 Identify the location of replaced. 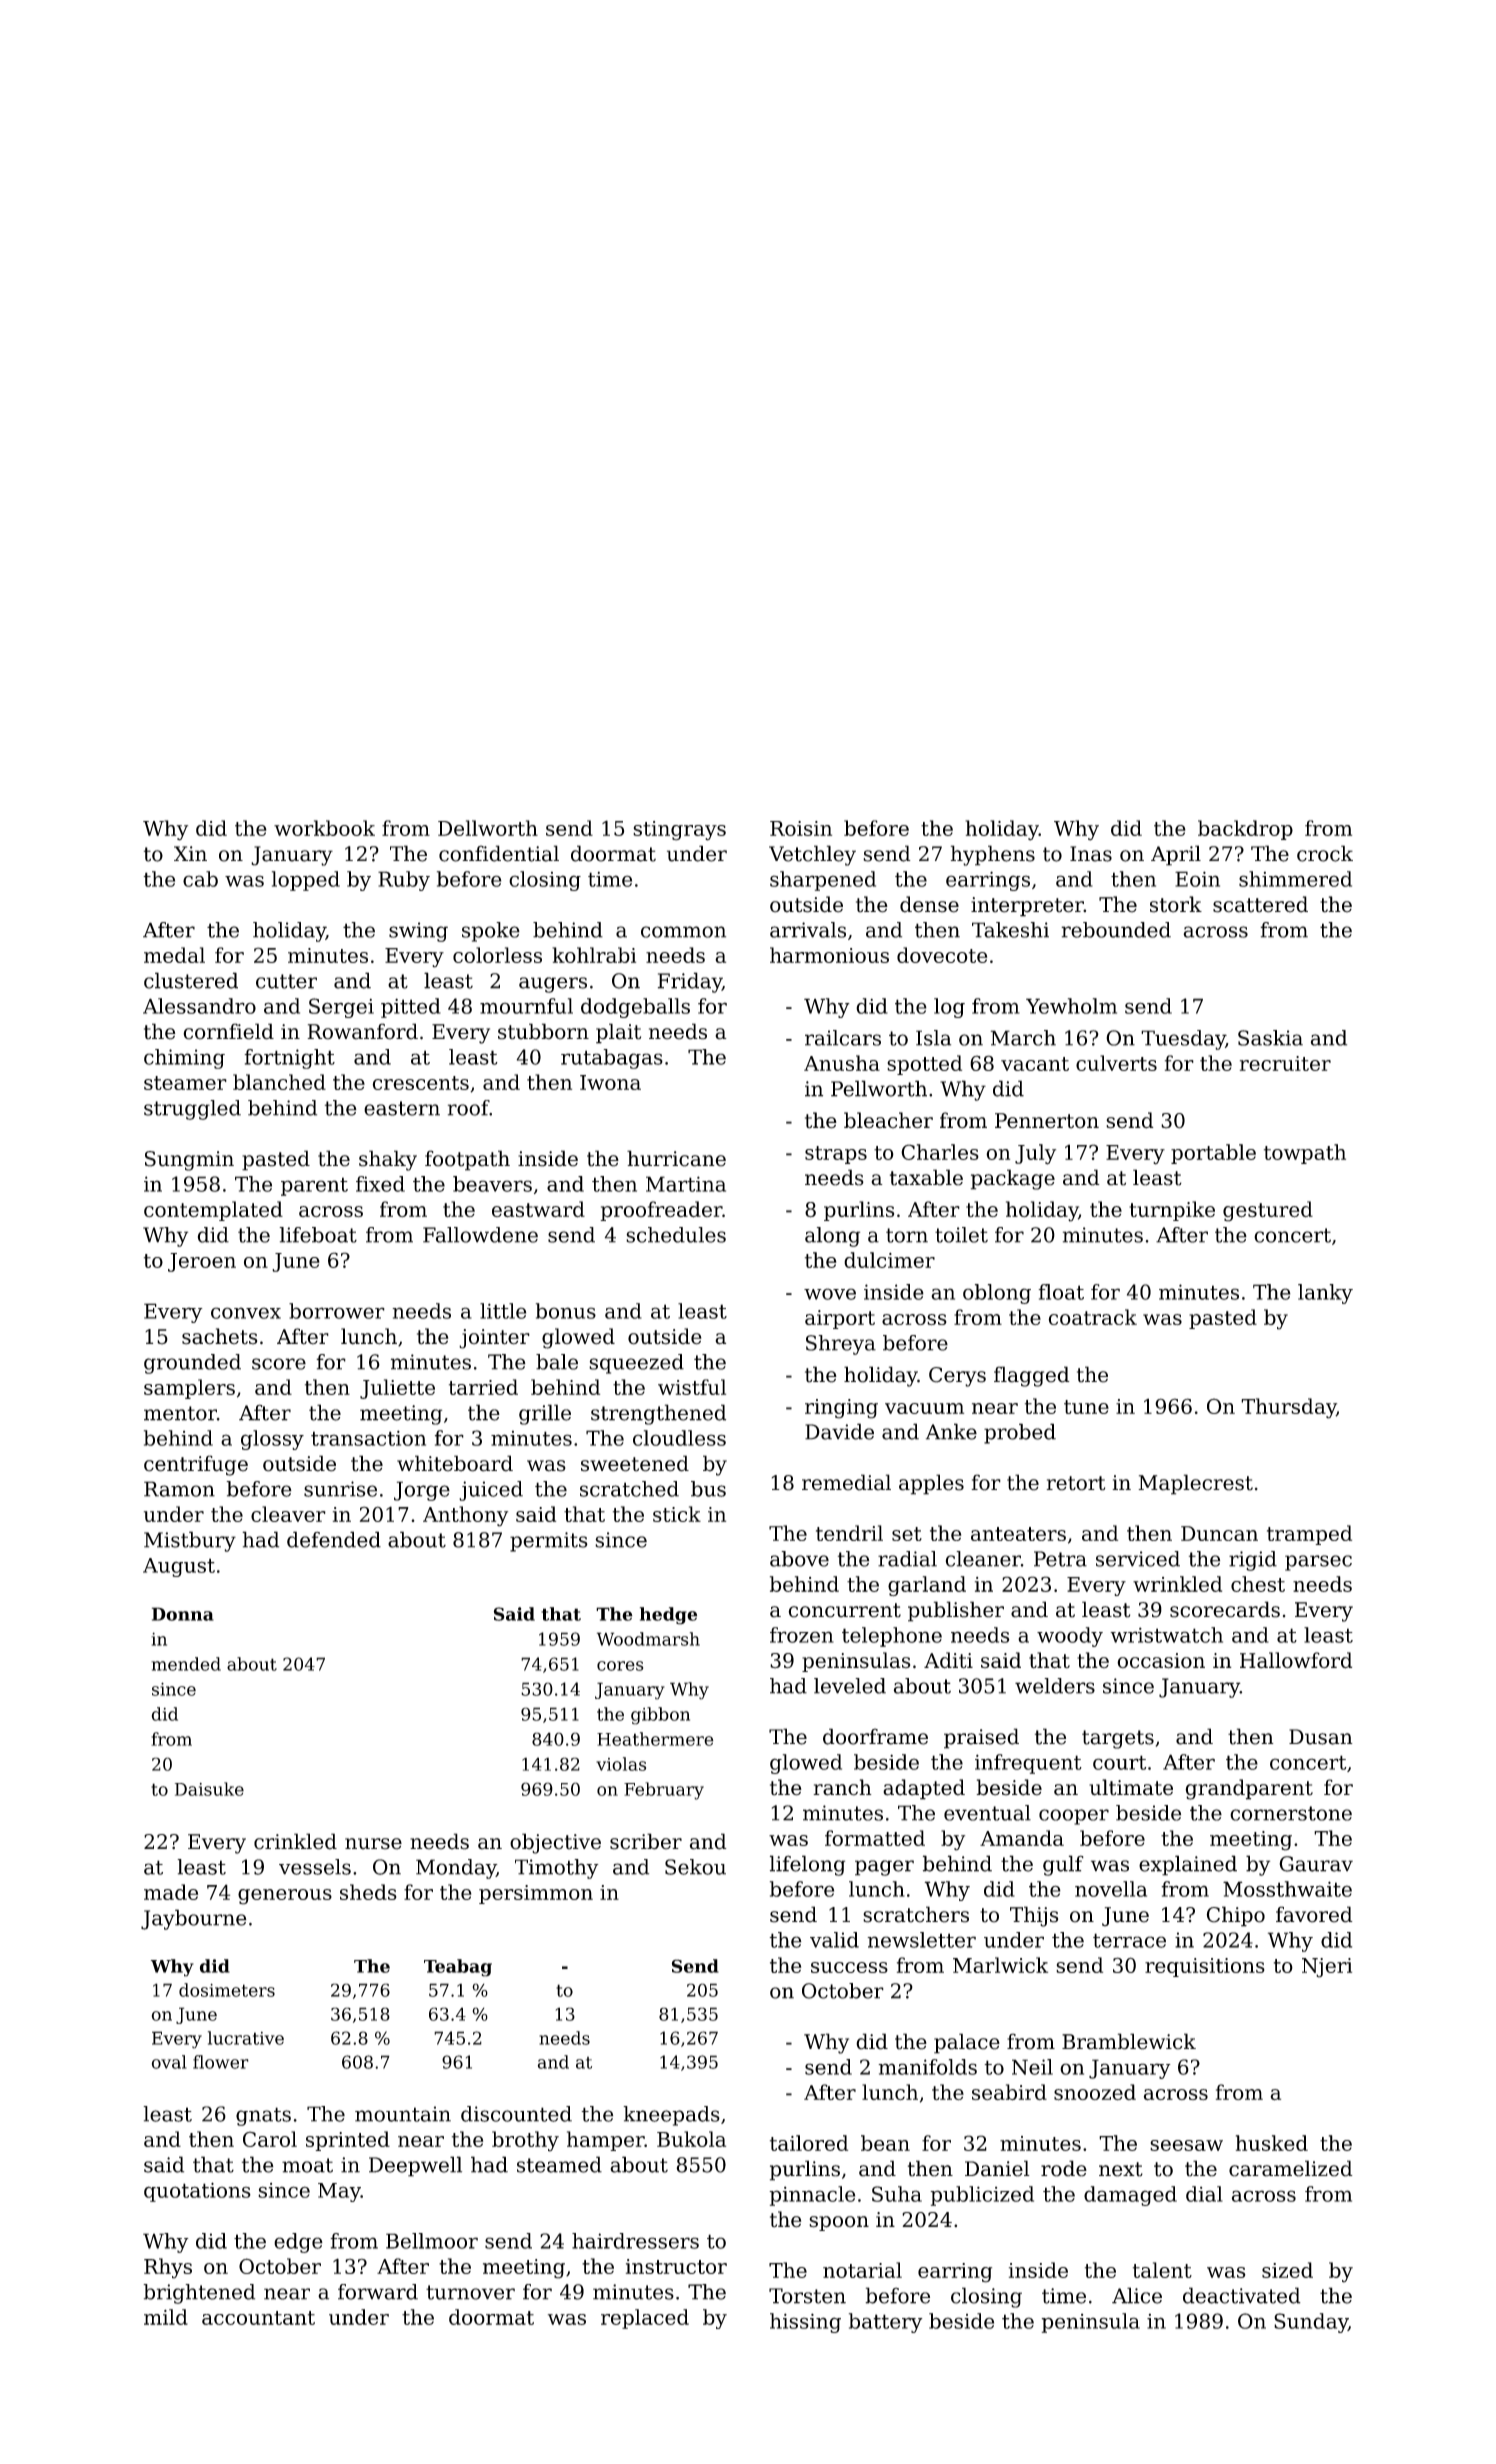
(645, 2319).
